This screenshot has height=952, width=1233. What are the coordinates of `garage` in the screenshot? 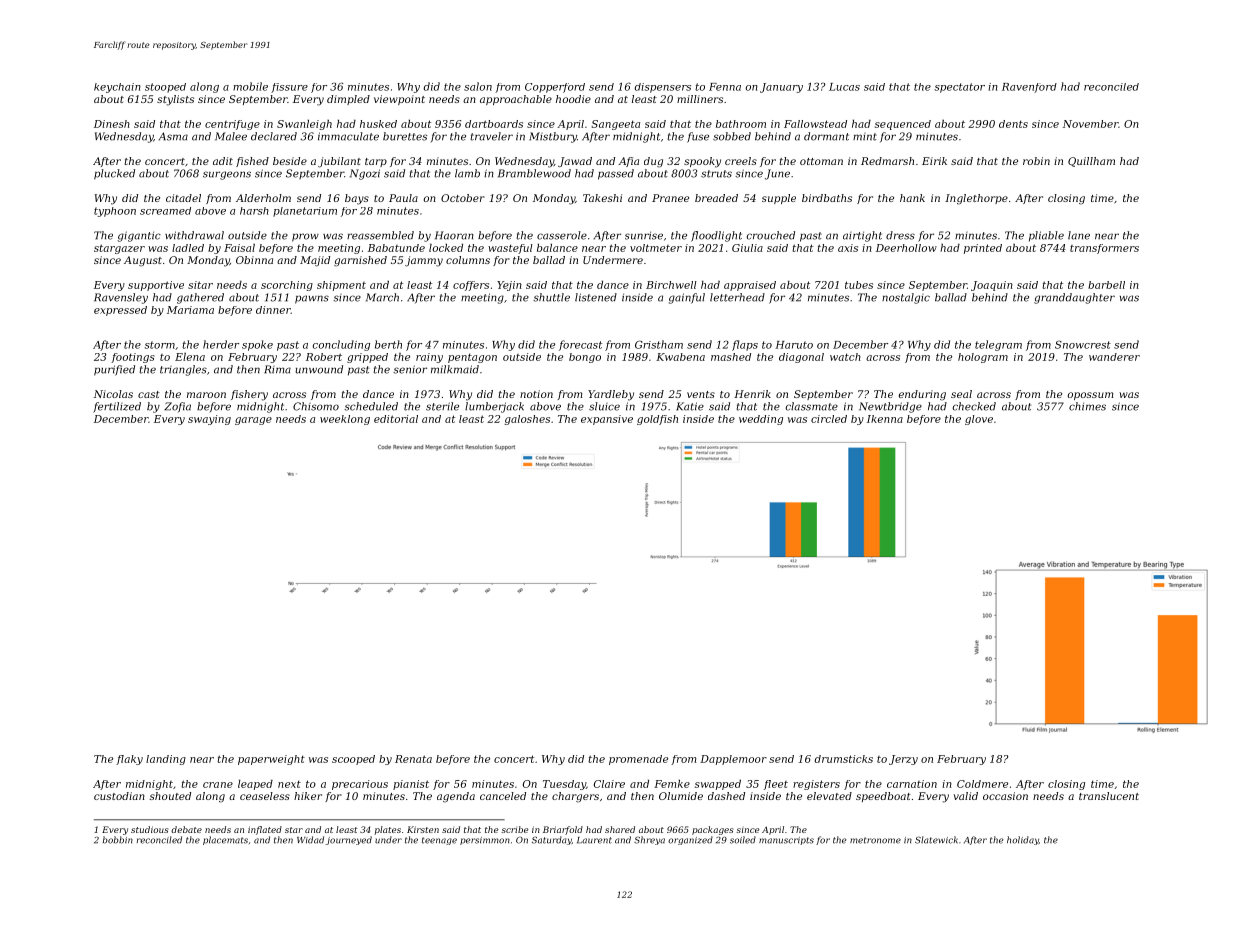 It's located at (253, 421).
